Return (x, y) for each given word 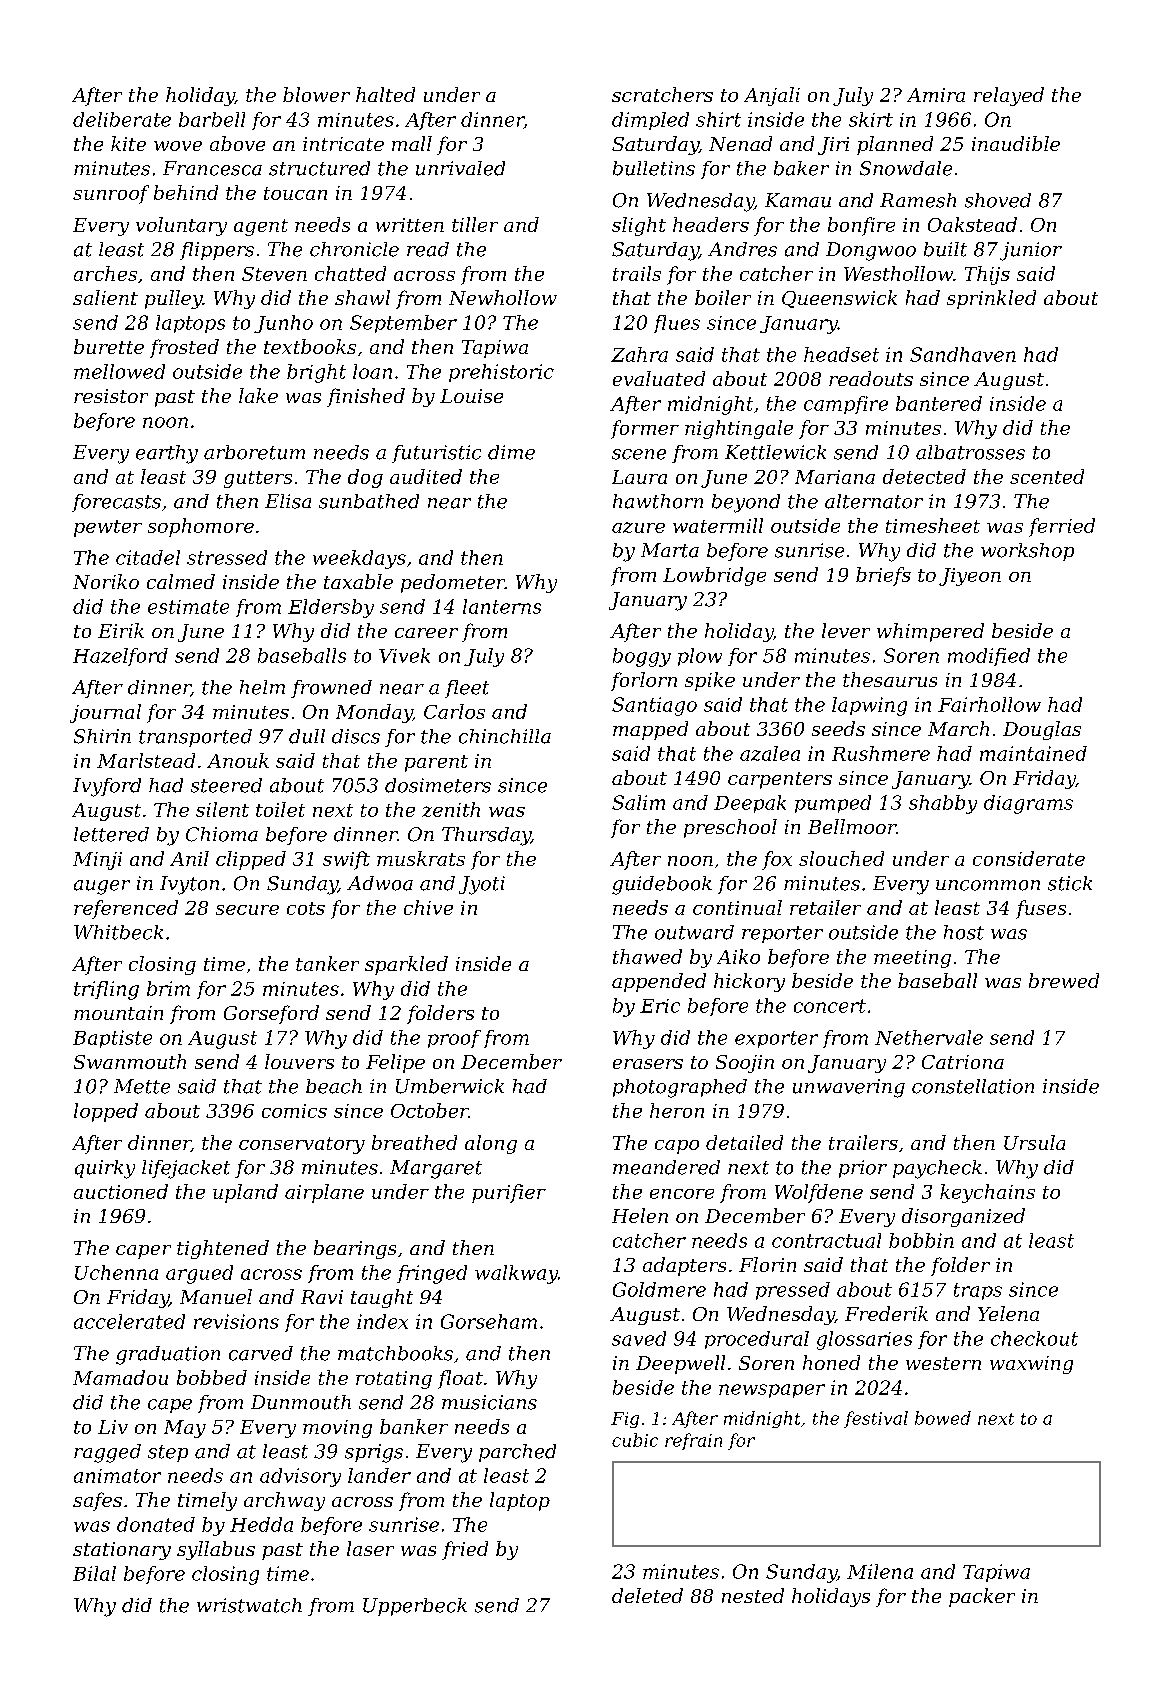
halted (385, 94)
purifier (509, 1193)
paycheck (937, 1169)
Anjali (772, 96)
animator (117, 1476)
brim (168, 988)
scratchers (662, 94)
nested (753, 1595)
